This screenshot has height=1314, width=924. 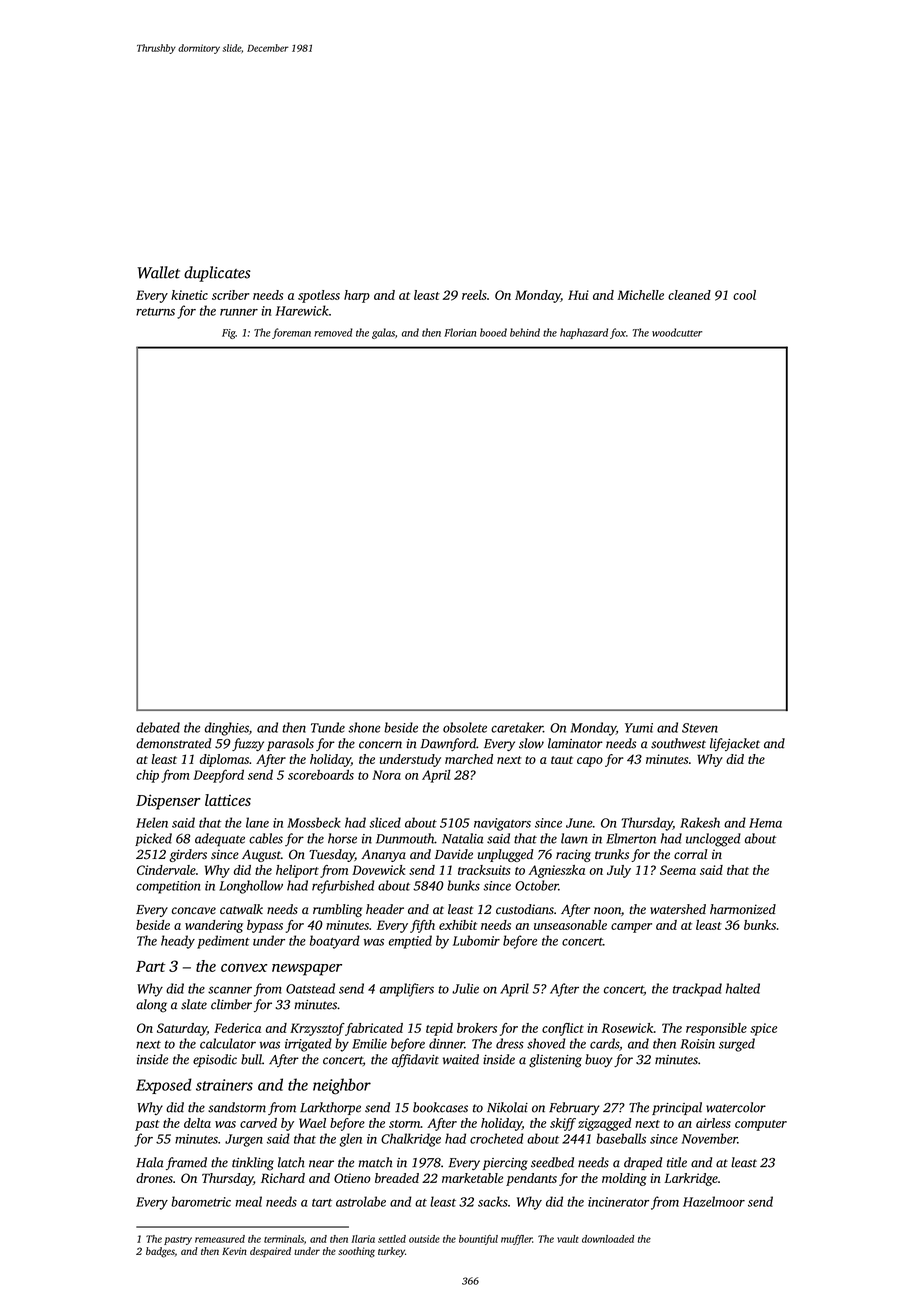 What do you see at coordinates (270, 1252) in the screenshot?
I see `despaired` at bounding box center [270, 1252].
